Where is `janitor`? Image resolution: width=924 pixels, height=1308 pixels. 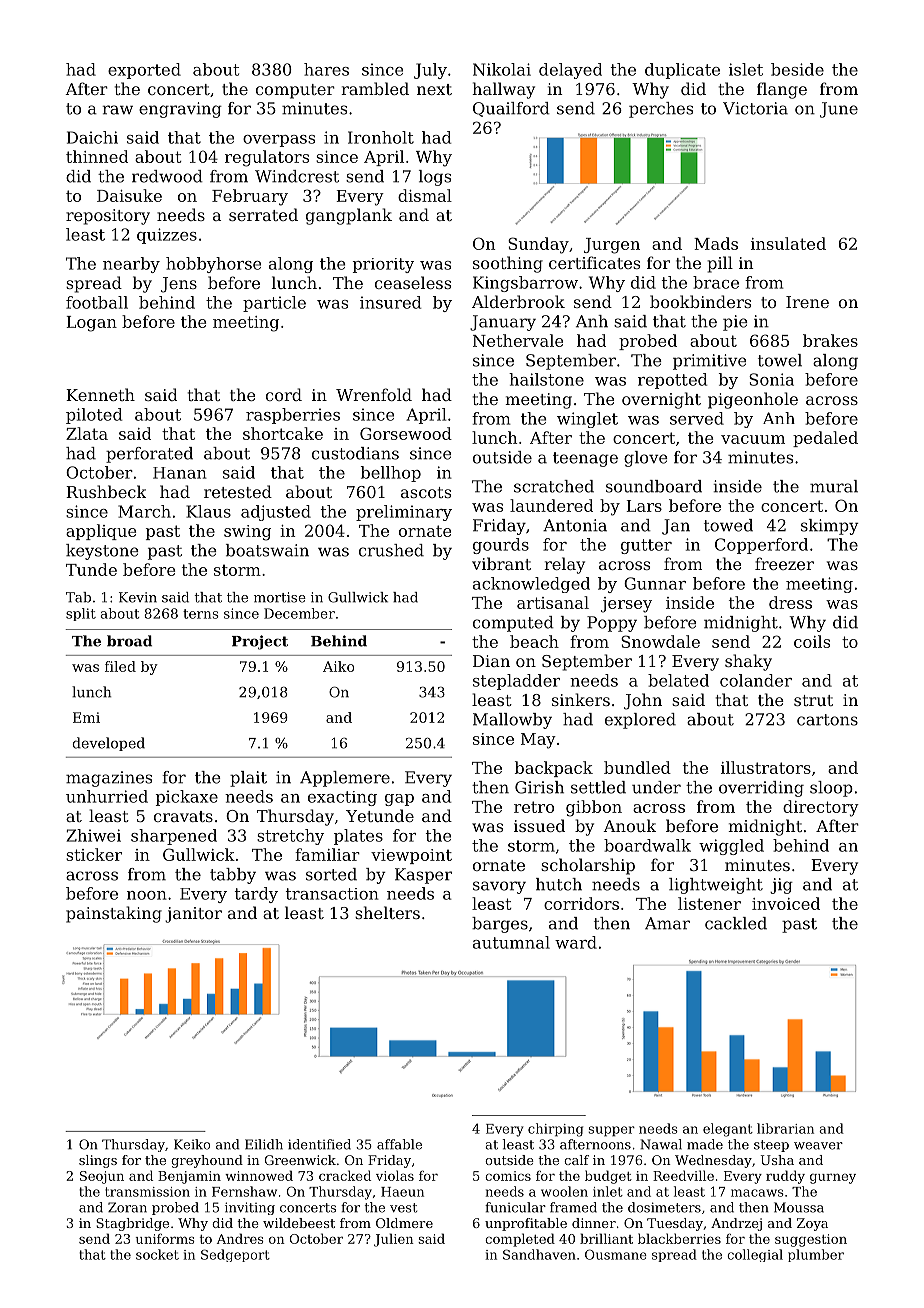 janitor is located at coordinates (193, 915).
